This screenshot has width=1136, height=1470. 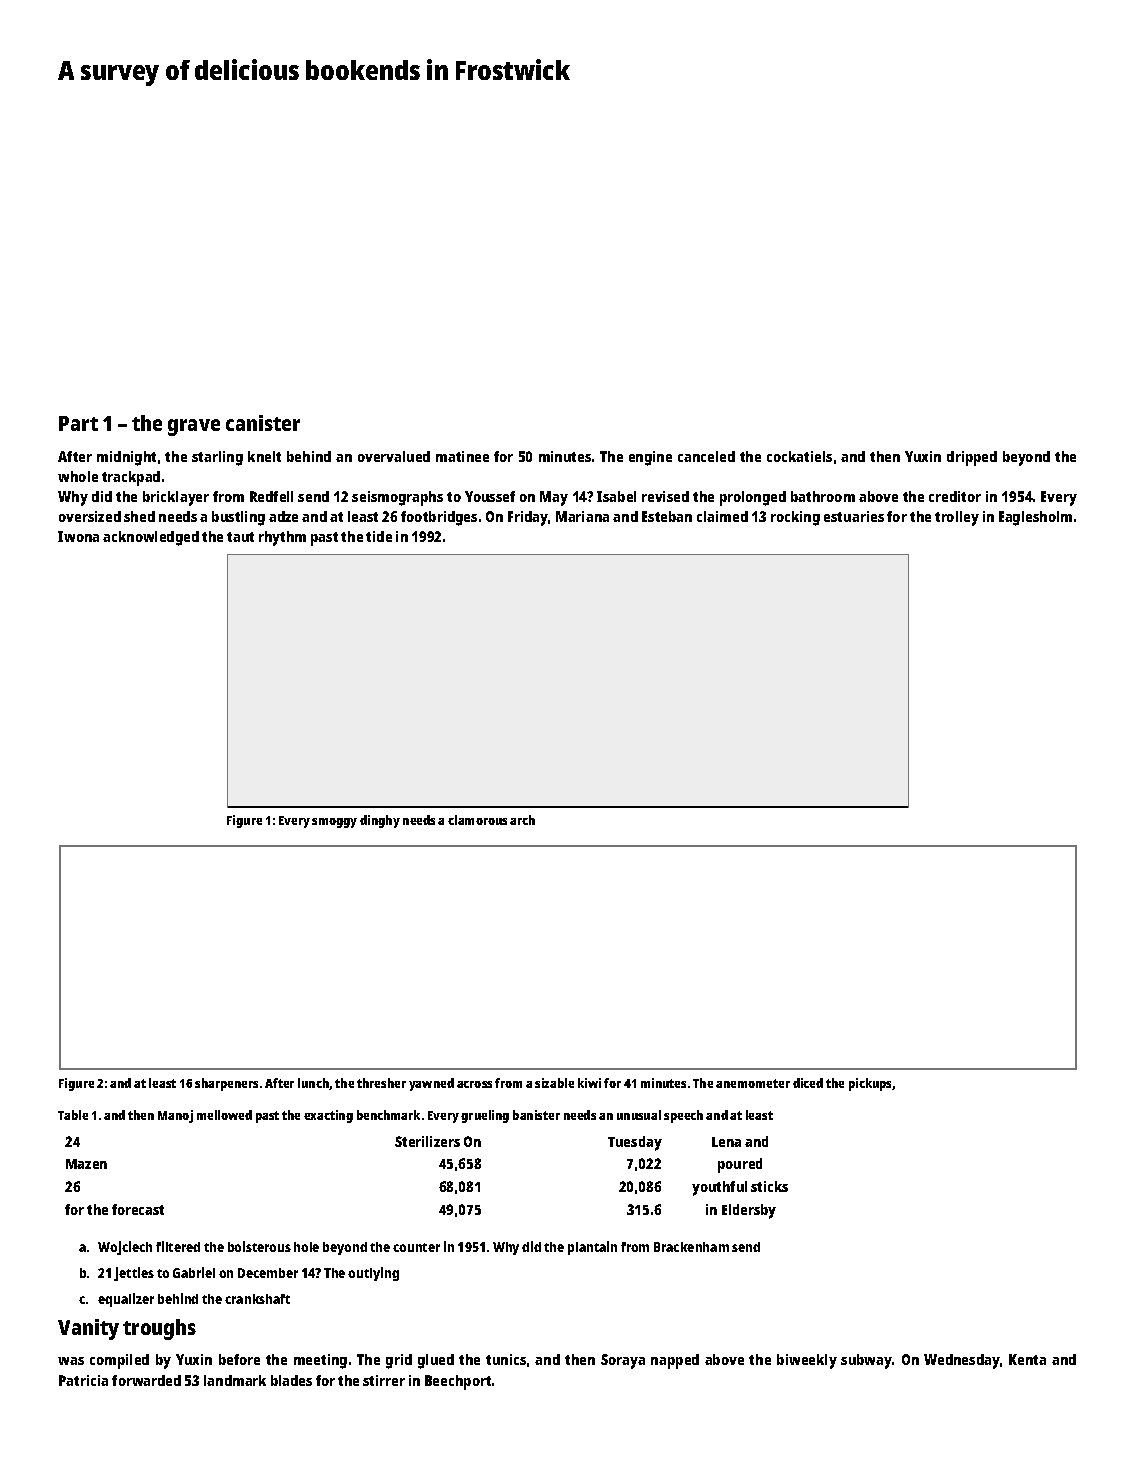 I want to click on forwarded, so click(x=146, y=1380).
